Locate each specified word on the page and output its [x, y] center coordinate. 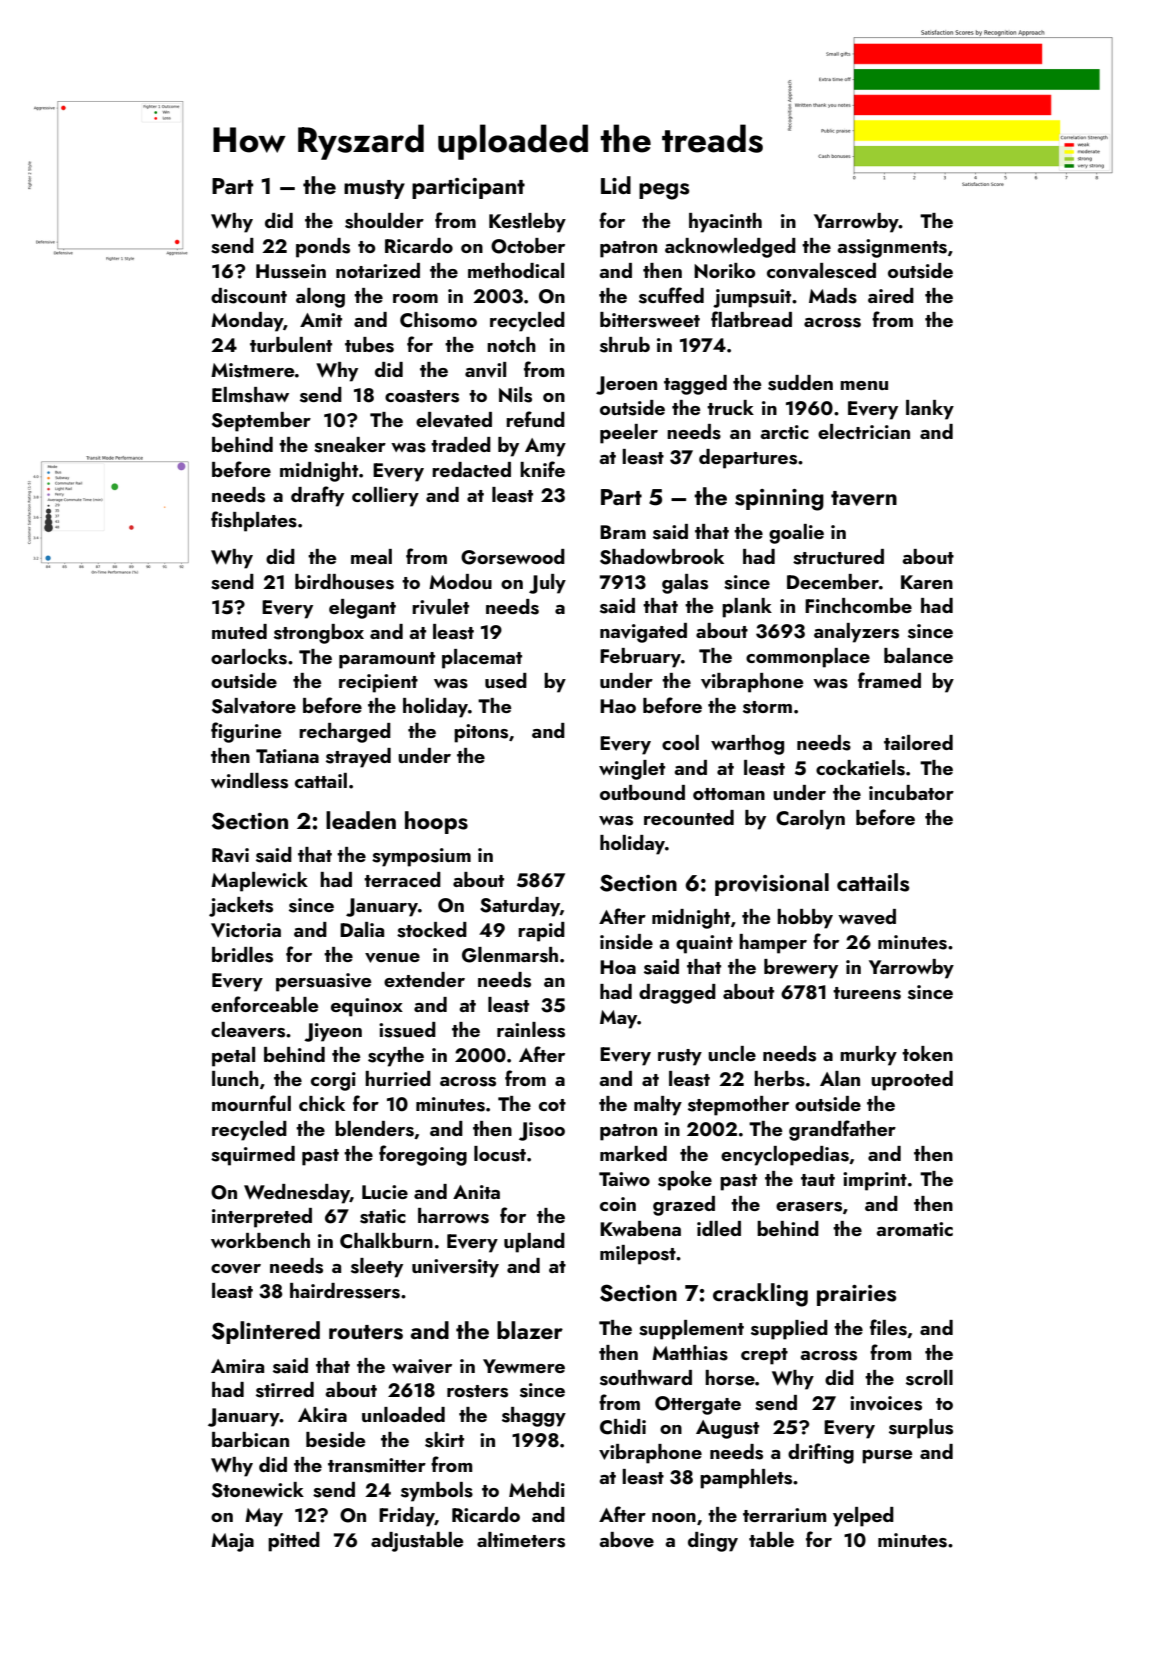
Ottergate [698, 1405]
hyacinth [725, 223]
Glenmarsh [510, 955]
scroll [929, 1378]
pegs [664, 191]
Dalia [362, 929]
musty [374, 189]
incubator [911, 792]
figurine [246, 732]
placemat [482, 659]
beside [335, 1440]
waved [867, 917]
